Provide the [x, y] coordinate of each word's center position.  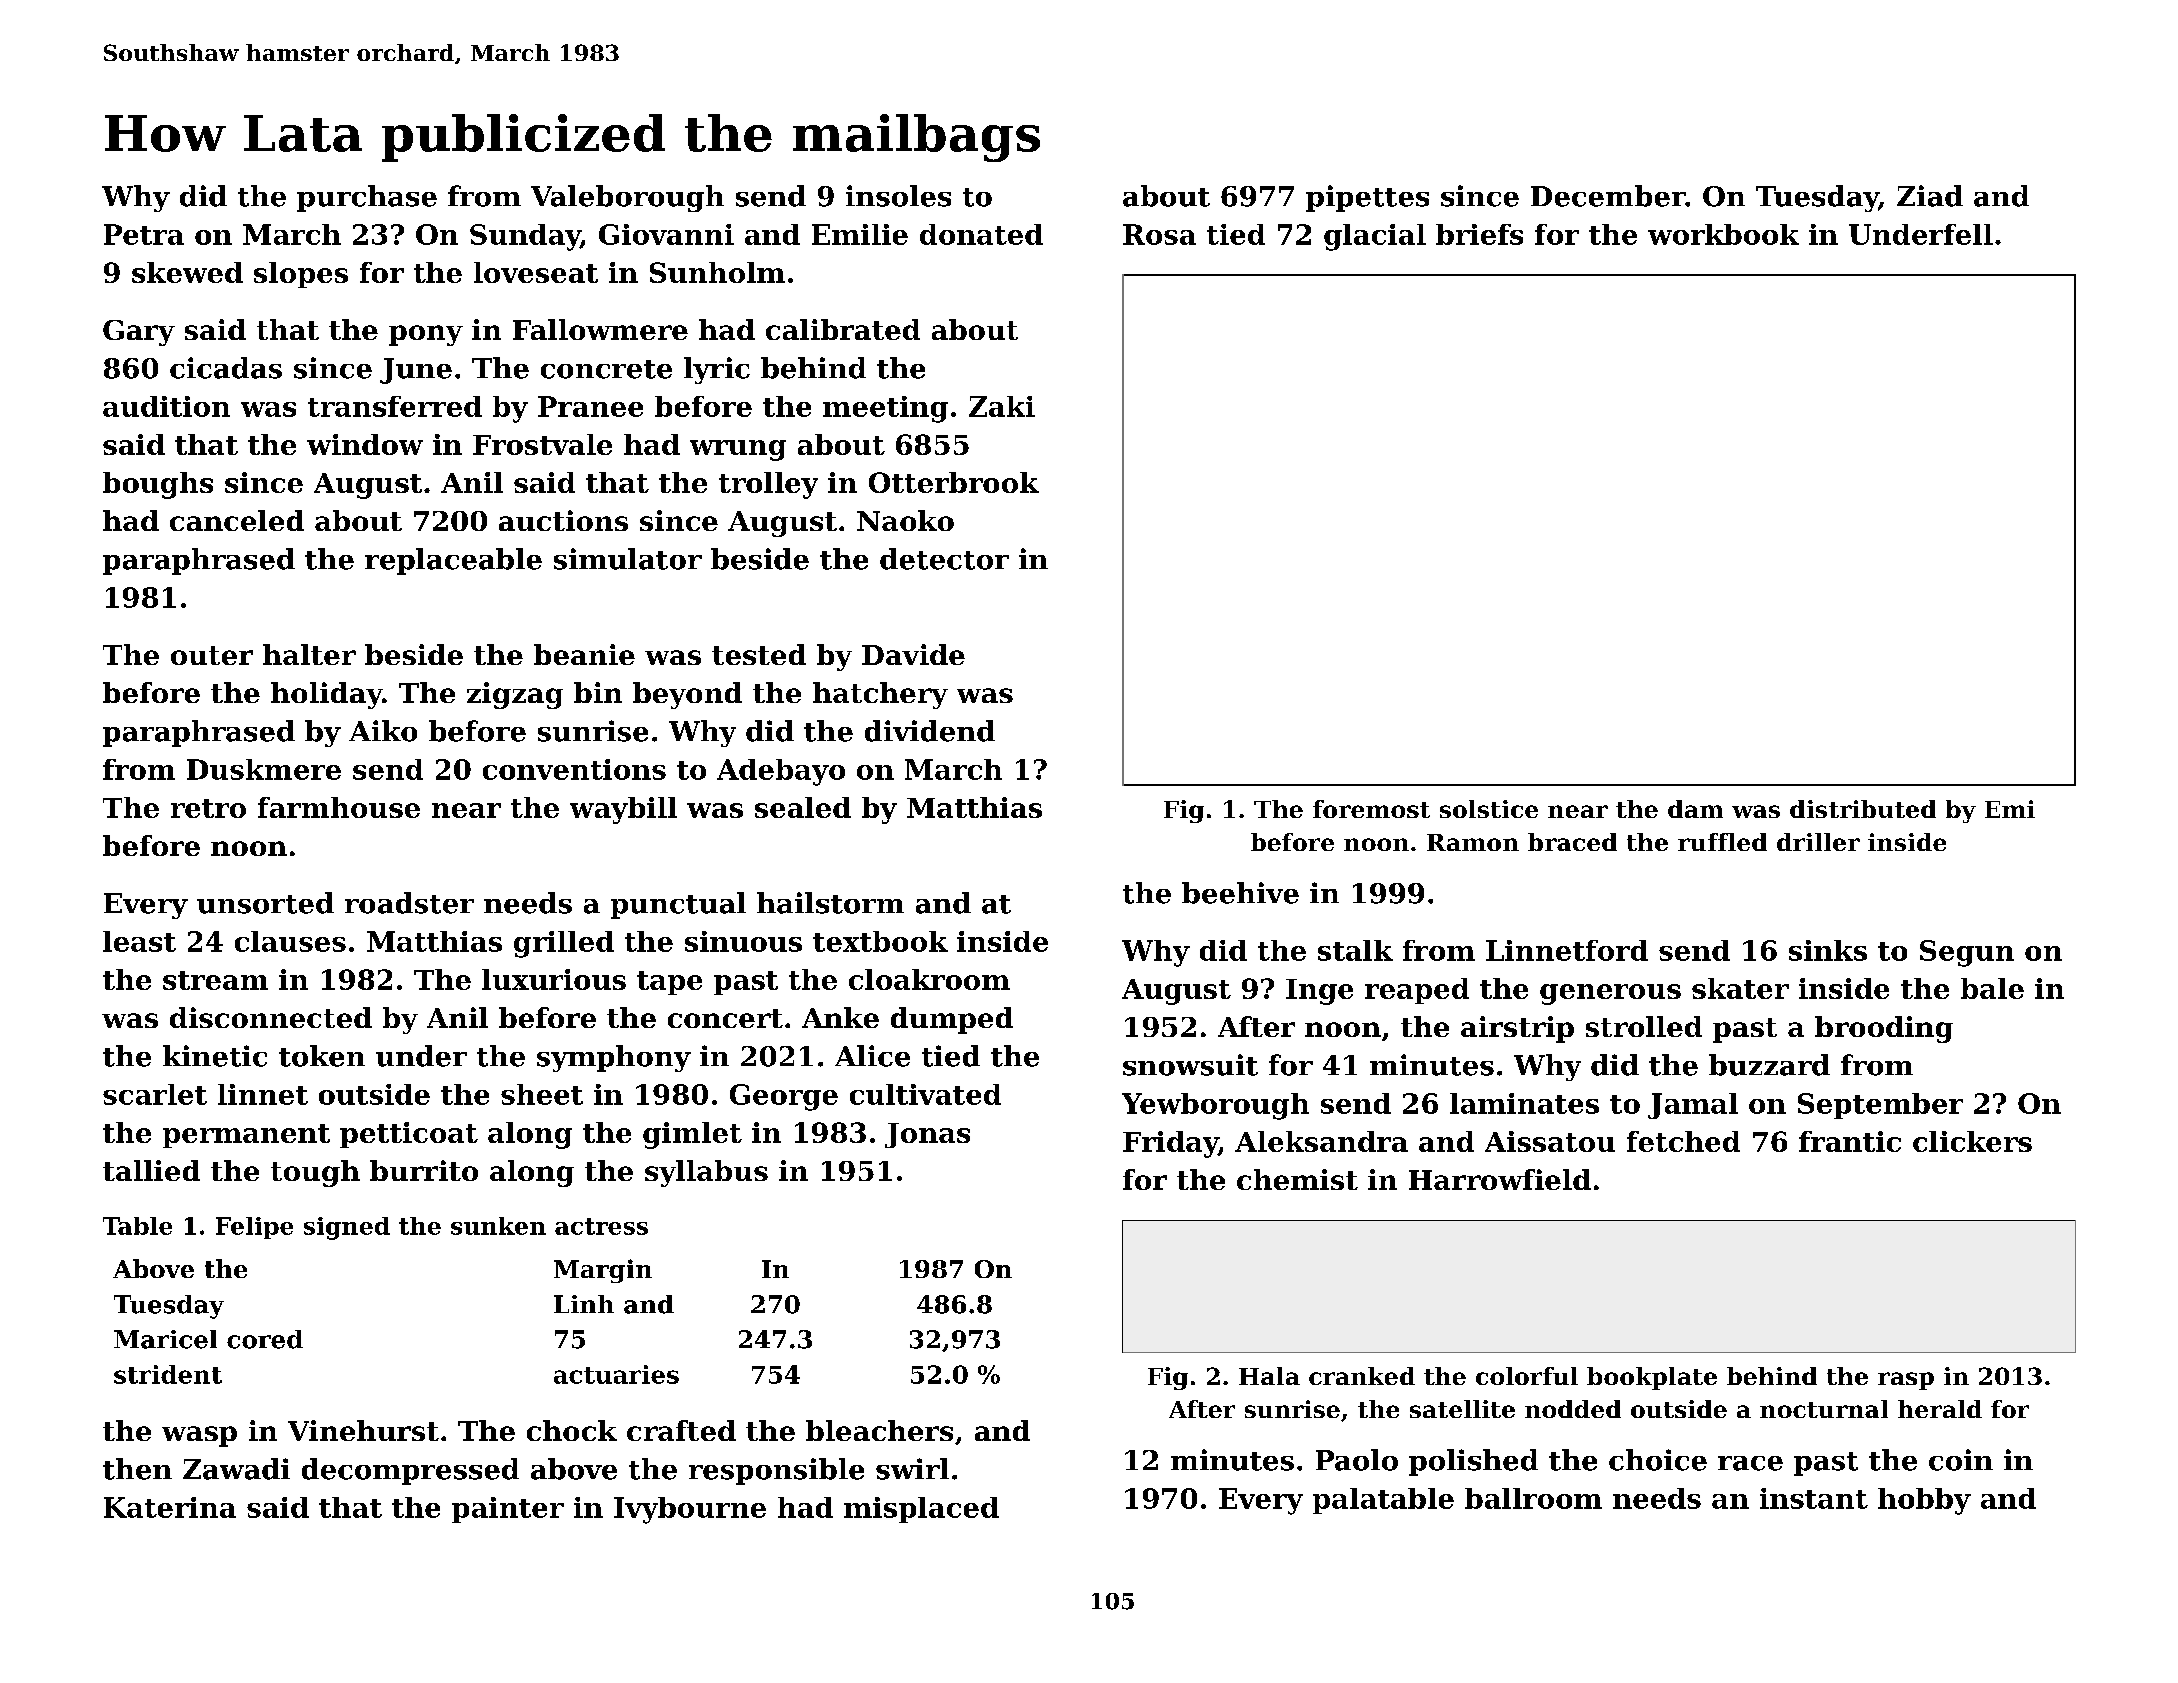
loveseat [536, 272]
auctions [563, 520]
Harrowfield [1500, 1179]
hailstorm [830, 903]
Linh [584, 1304]
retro [208, 808]
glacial [1375, 237]
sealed [803, 807]
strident [168, 1374]
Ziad [1930, 196]
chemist [1297, 1179]
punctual [678, 905]
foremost [1371, 809]
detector [944, 559]
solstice [1489, 809]
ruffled [1722, 842]
